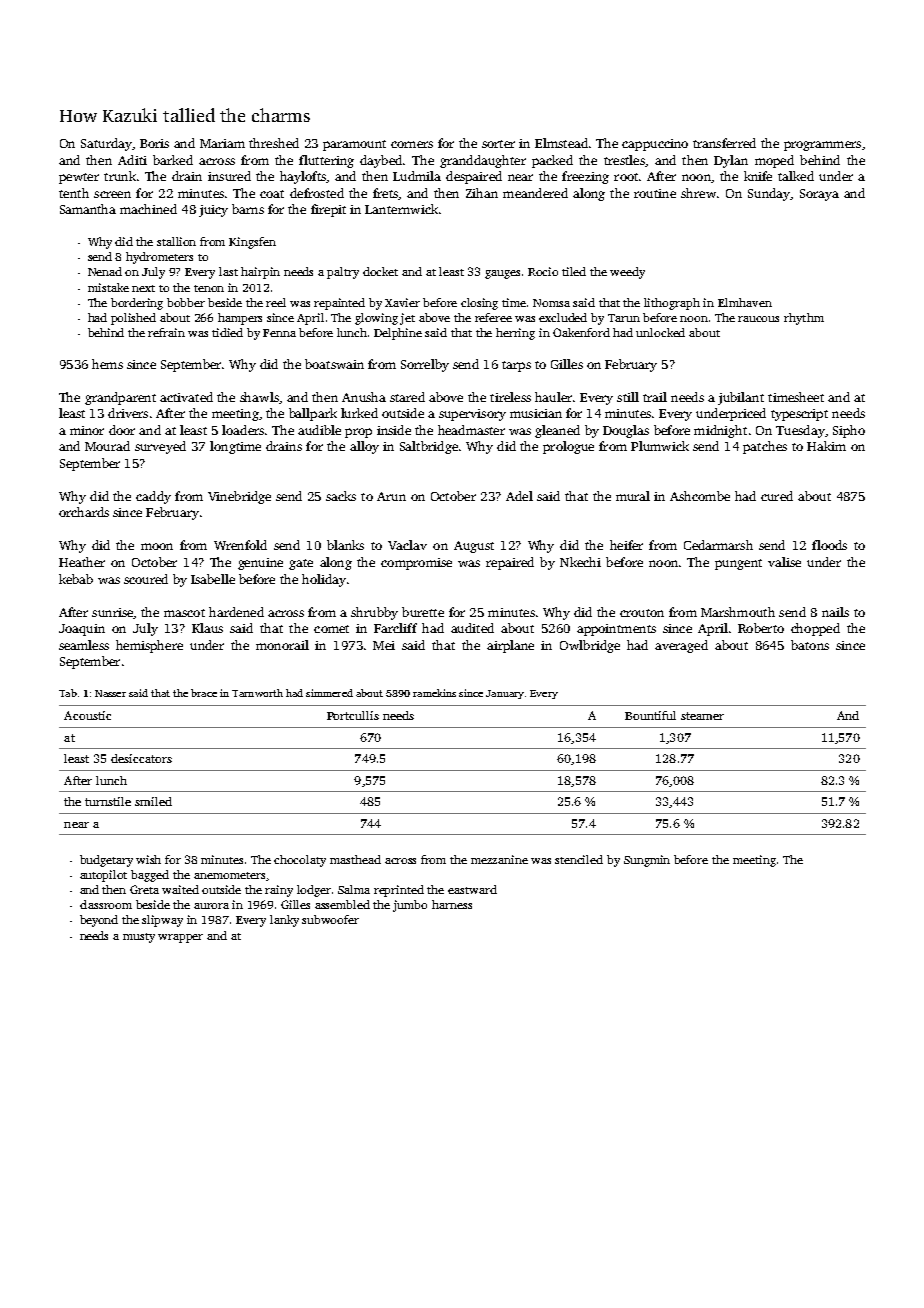  I want to click on hemisphere, so click(149, 646).
